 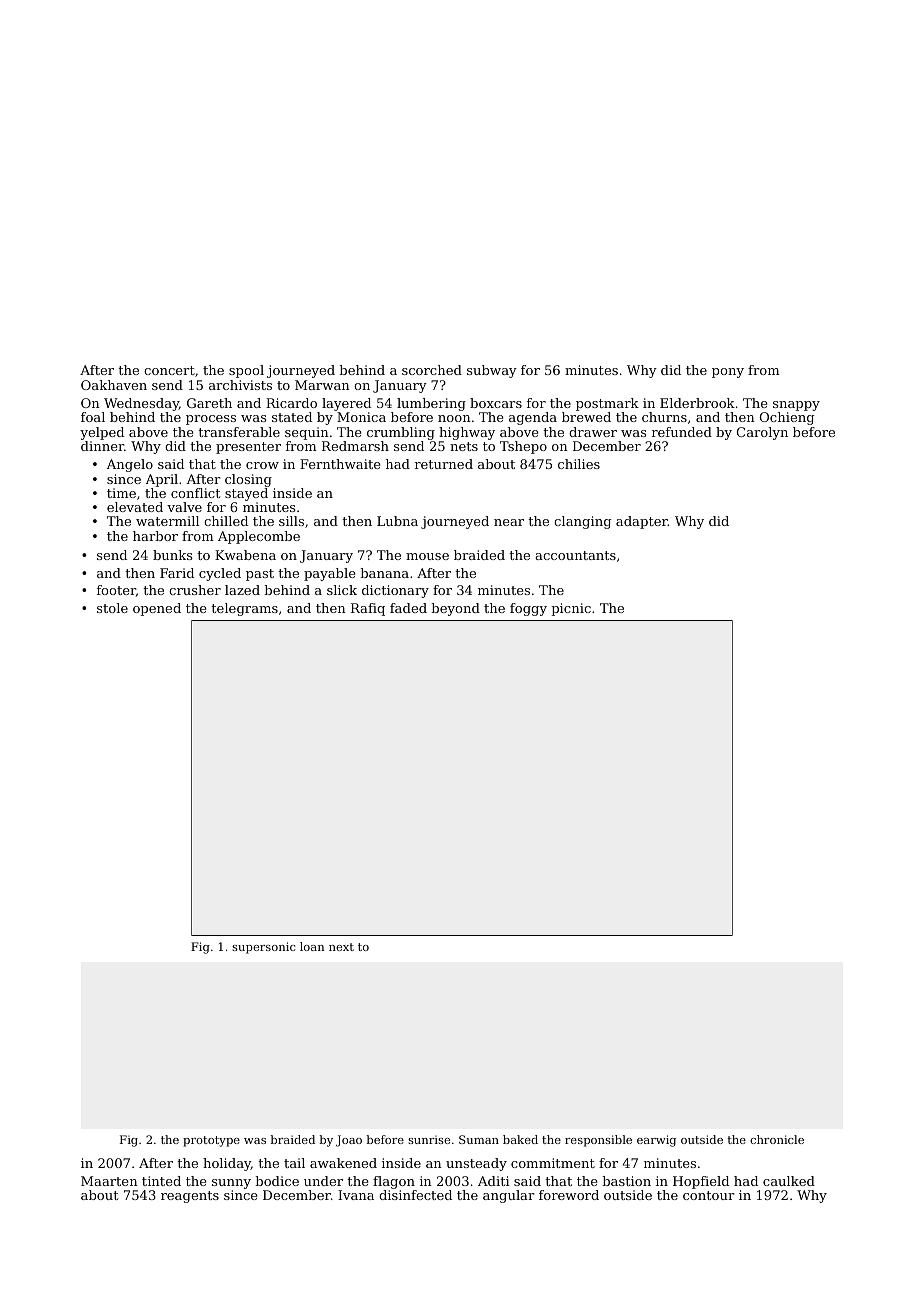 I want to click on next, so click(x=341, y=947).
